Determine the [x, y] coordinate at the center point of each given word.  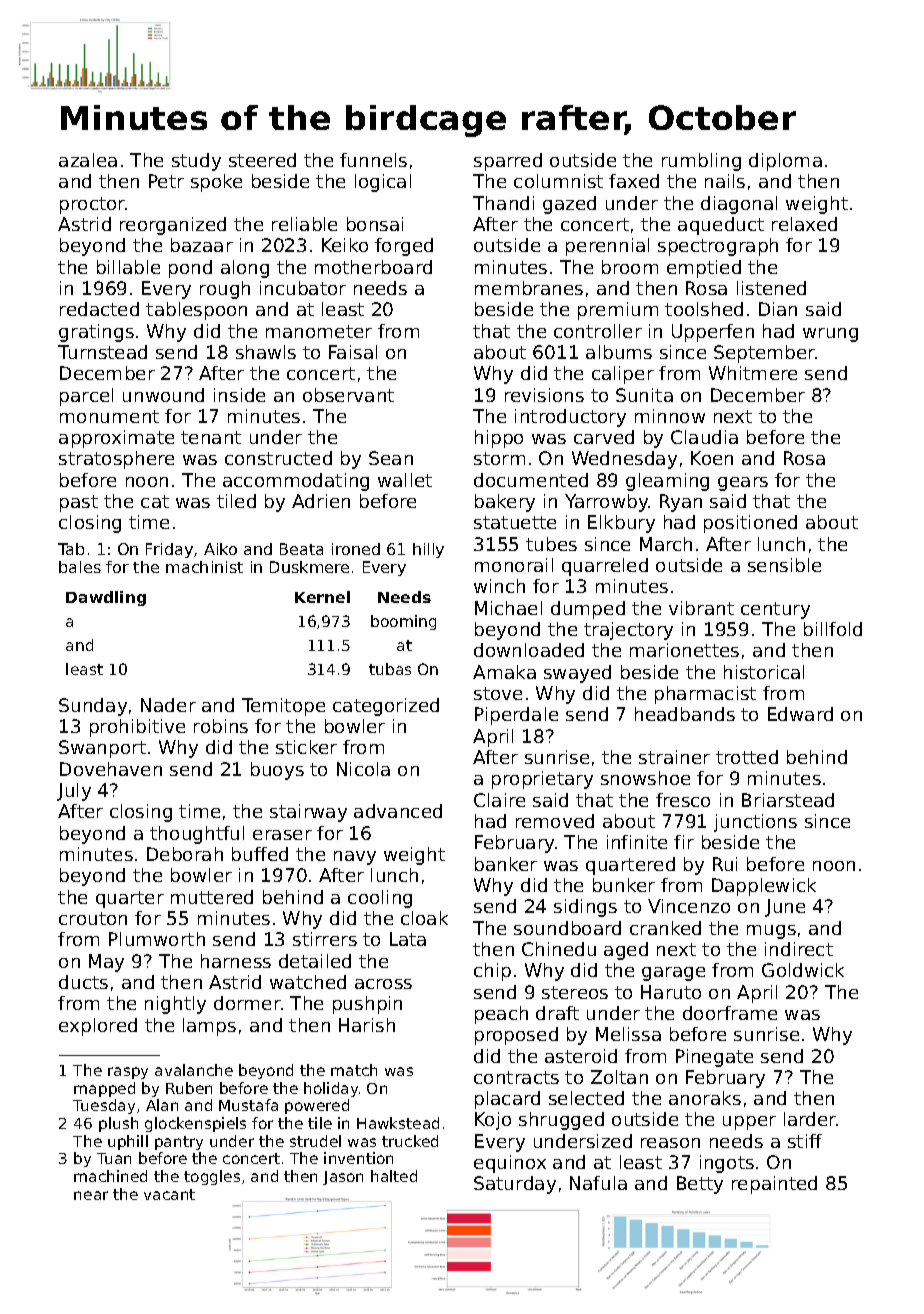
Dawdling [106, 598]
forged [404, 247]
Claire [499, 800]
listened [771, 288]
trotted [747, 757]
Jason [343, 1178]
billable [128, 267]
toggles [212, 1177]
